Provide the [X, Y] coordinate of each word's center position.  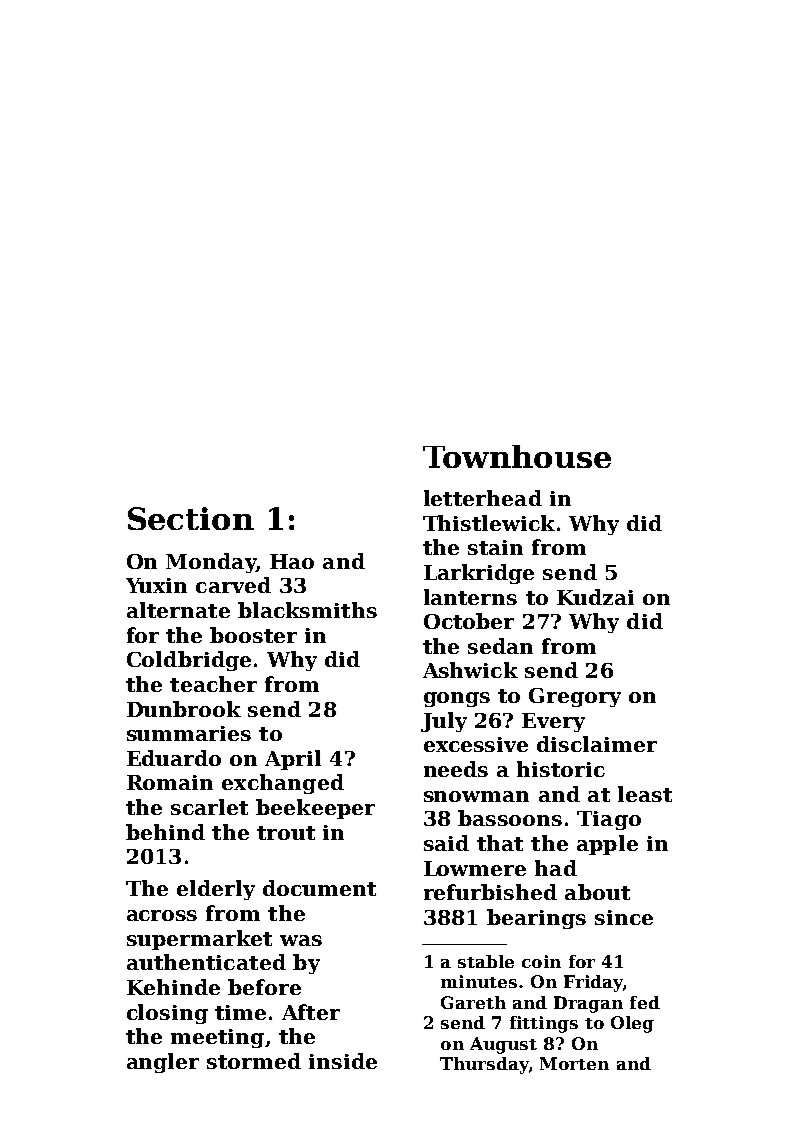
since [624, 917]
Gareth [473, 1002]
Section [191, 518]
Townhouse [517, 456]
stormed [254, 1061]
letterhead [483, 498]
